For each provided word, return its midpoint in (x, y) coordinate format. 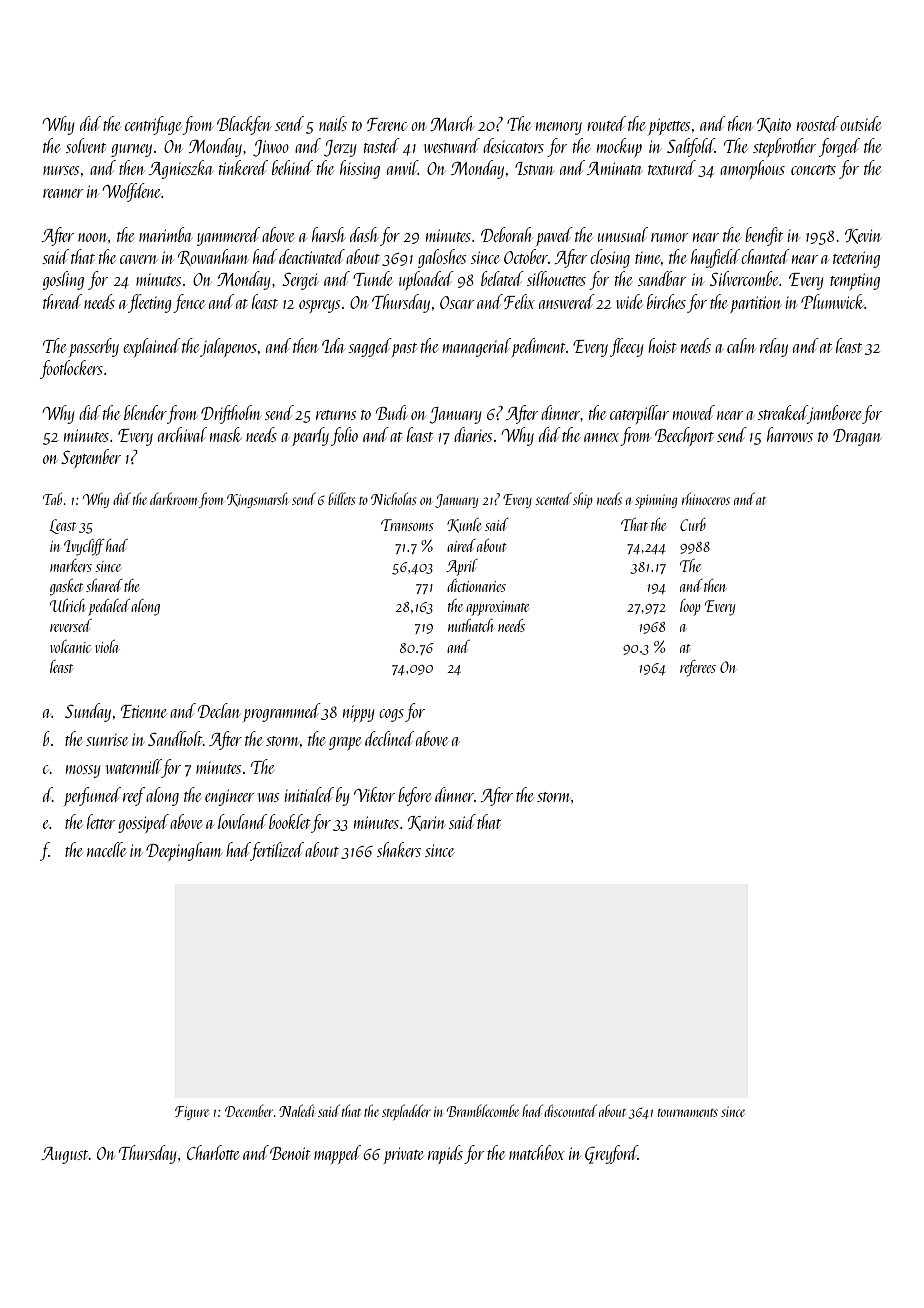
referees (698, 668)
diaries (473, 434)
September (91, 458)
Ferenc (387, 124)
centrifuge (154, 125)
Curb (693, 524)
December (249, 1110)
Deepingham (183, 851)
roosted (817, 123)
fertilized (277, 851)
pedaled (109, 607)
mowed (694, 412)
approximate (497, 608)
